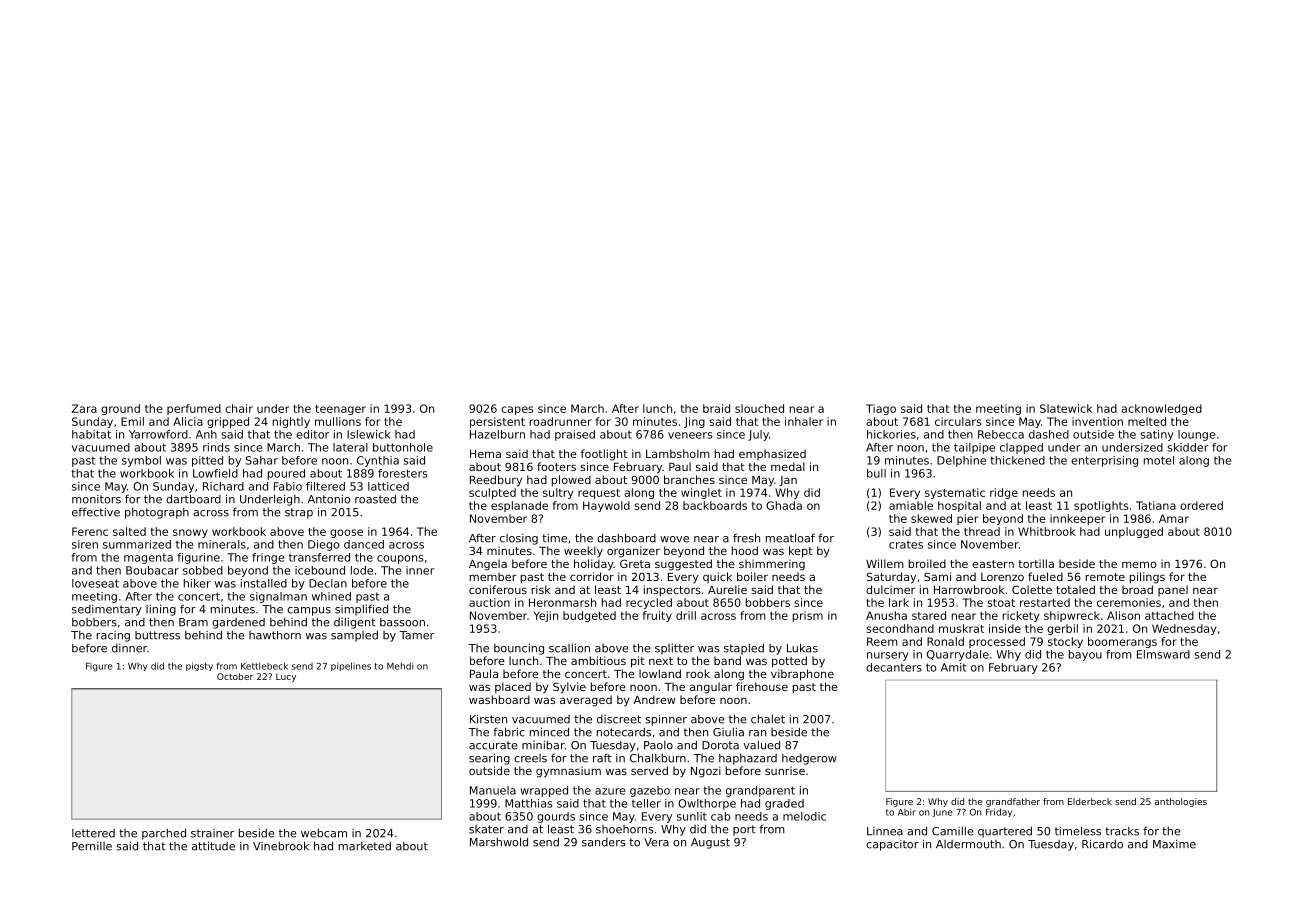  Describe the element at coordinates (340, 410) in the screenshot. I see `teenager` at that location.
